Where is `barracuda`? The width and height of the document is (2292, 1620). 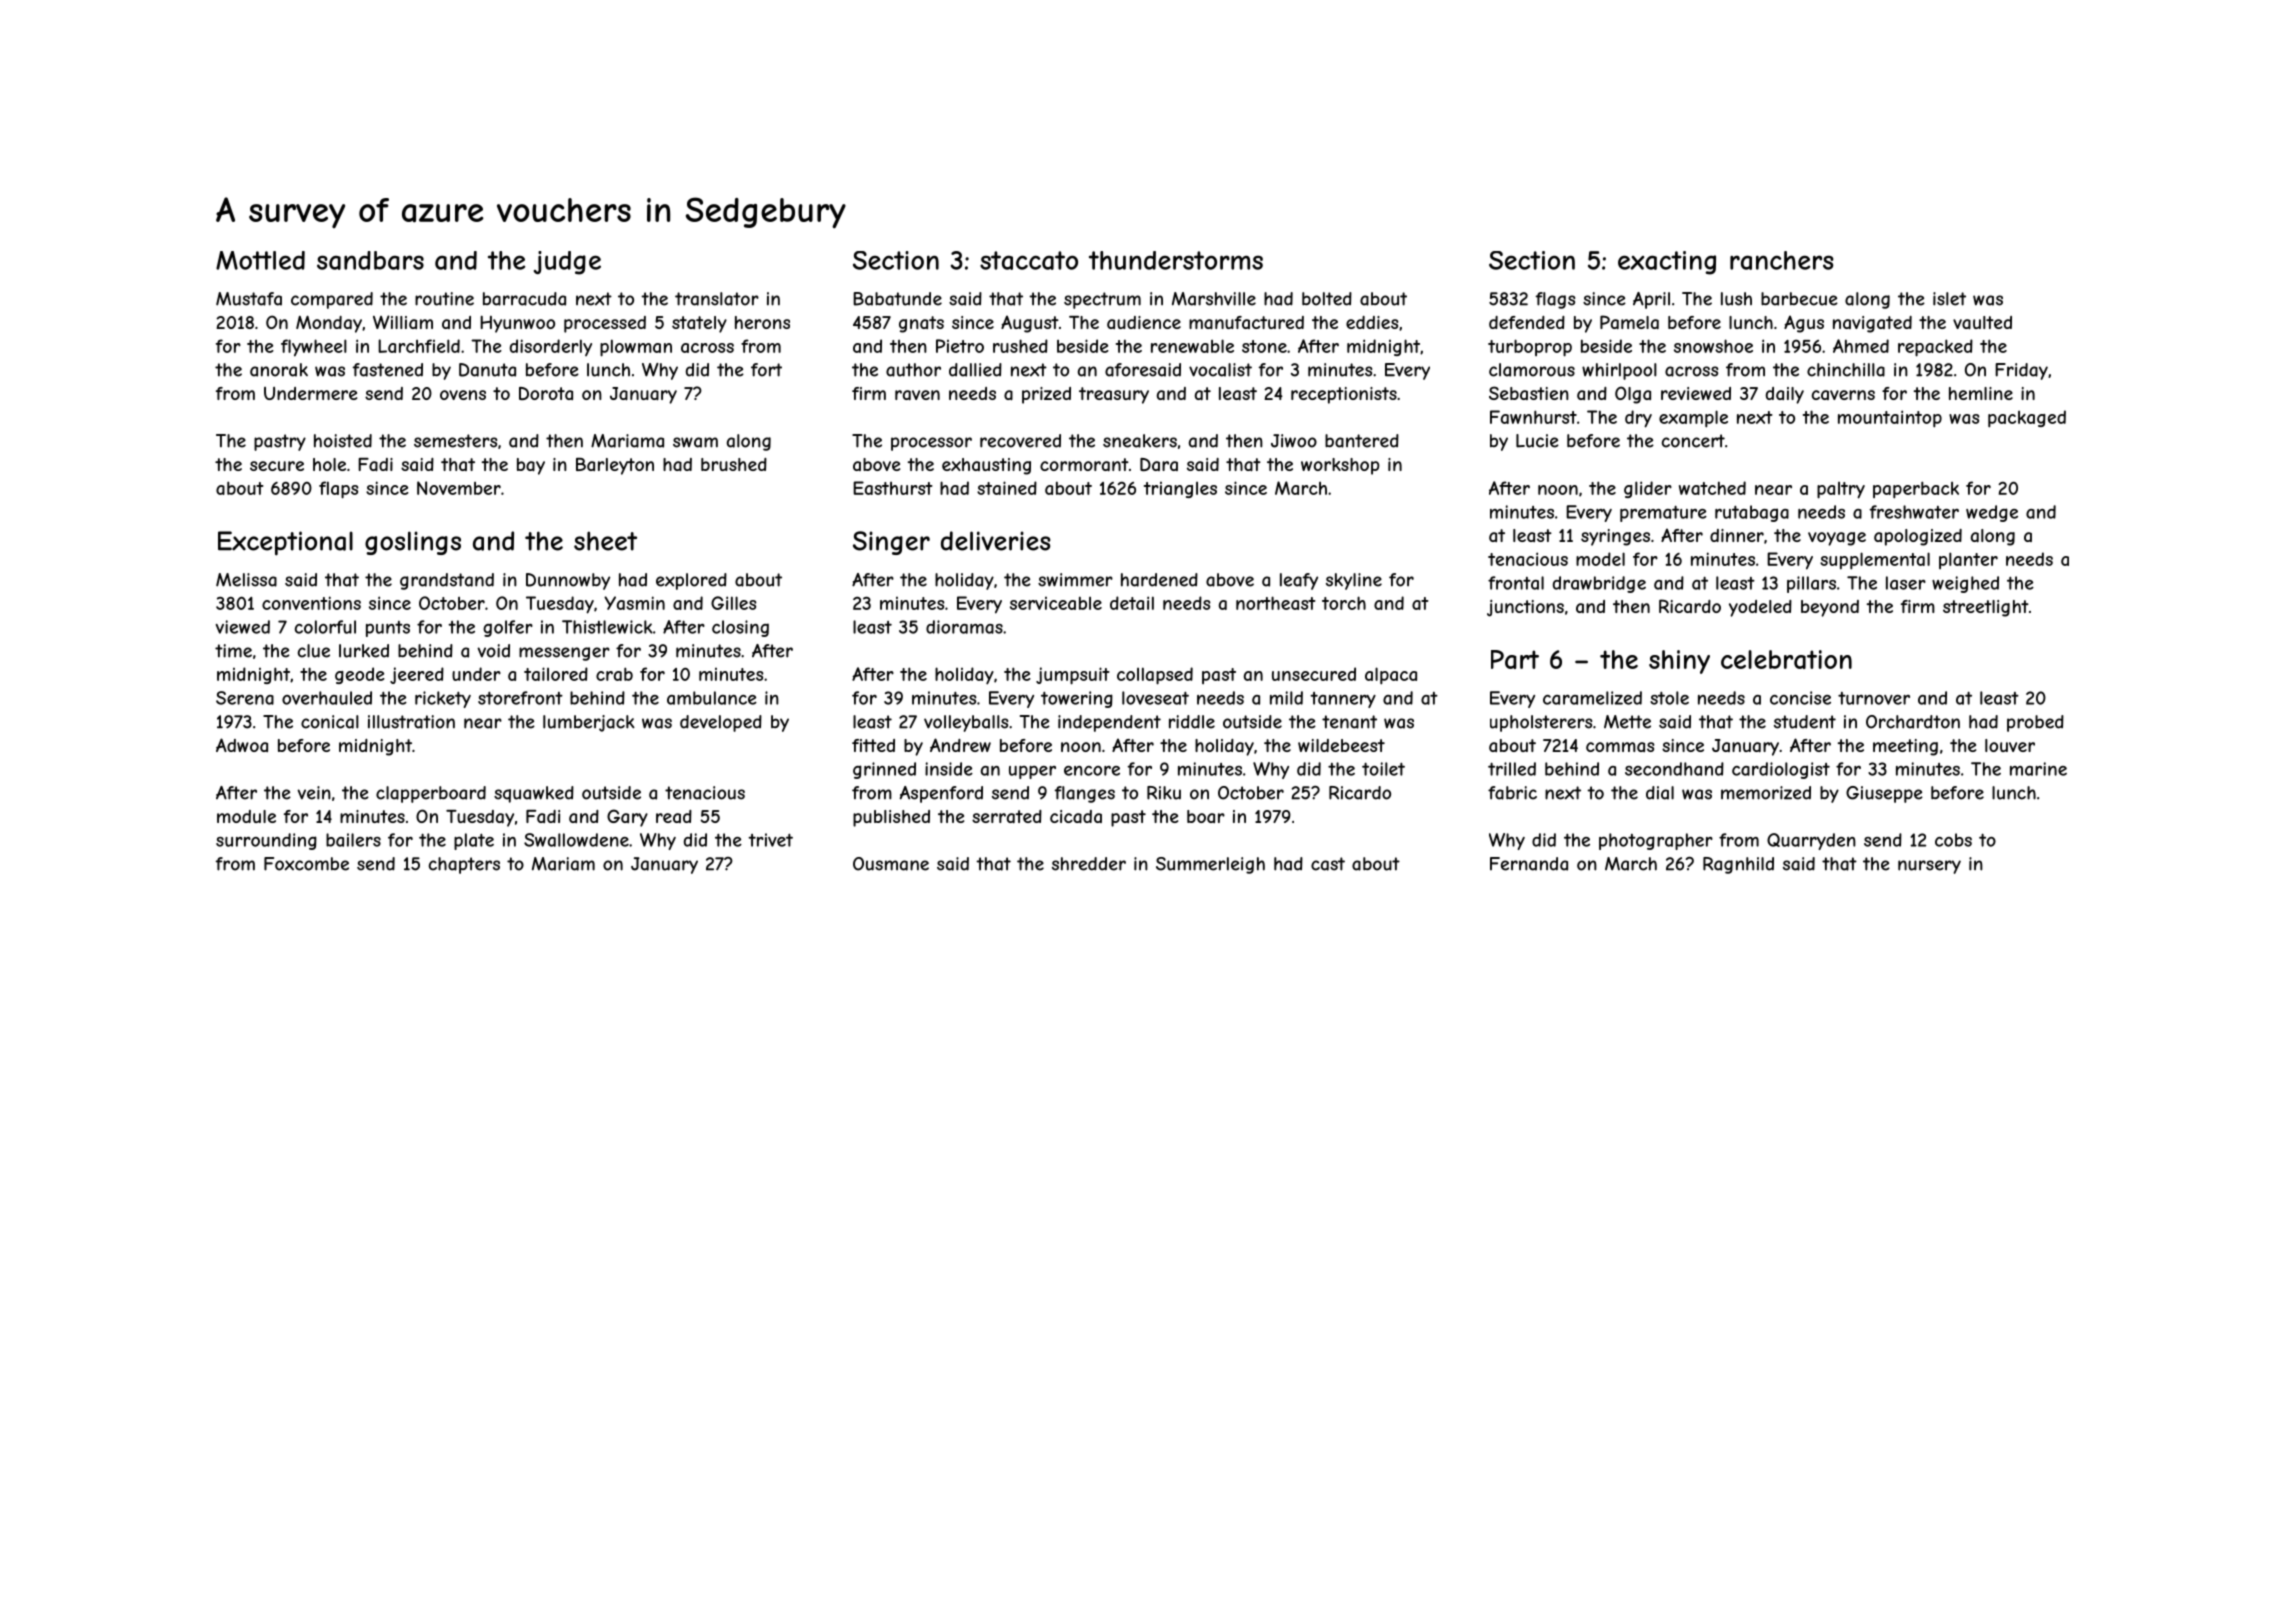
barracuda is located at coordinates (524, 299).
